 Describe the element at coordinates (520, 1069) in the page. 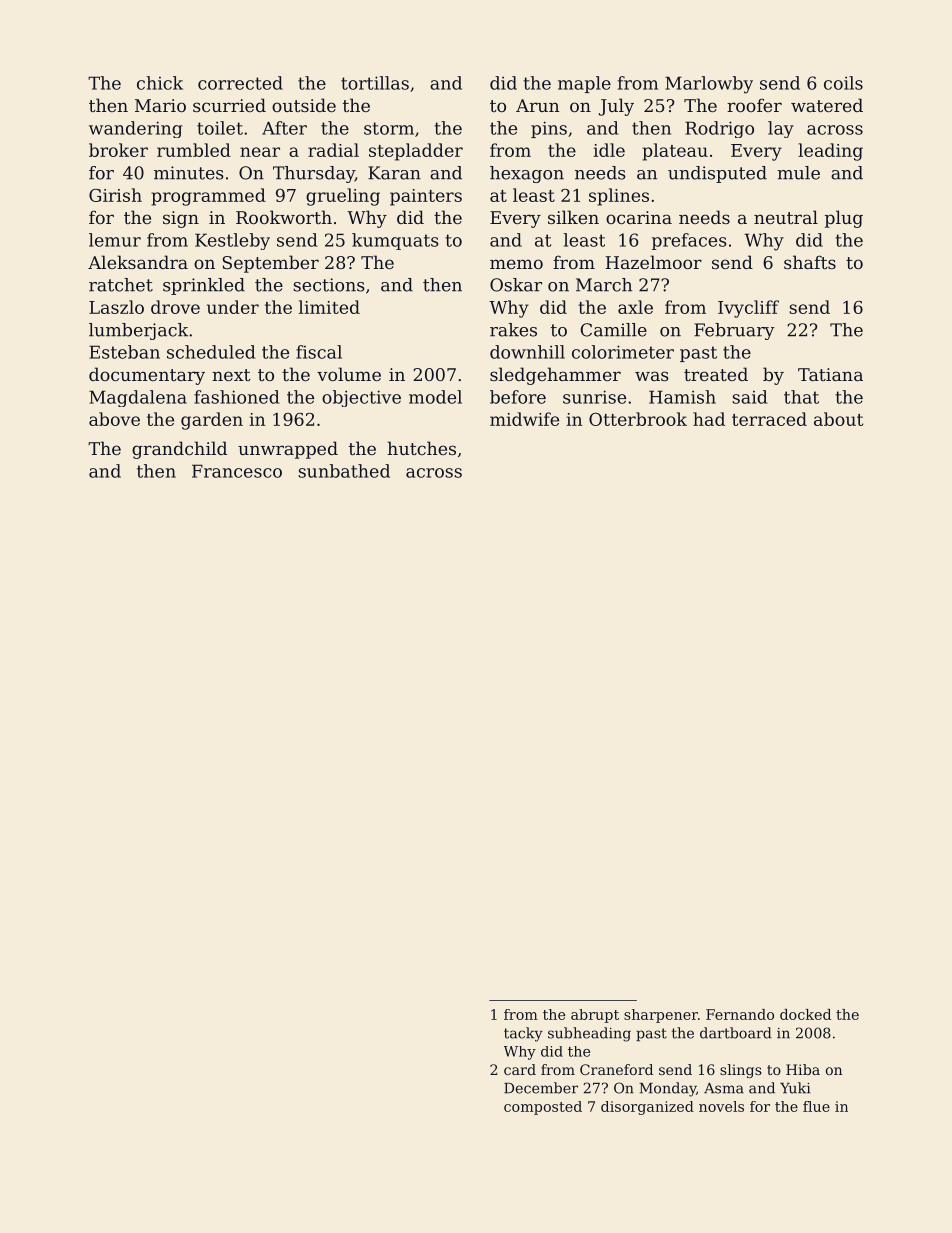

I see `card` at that location.
